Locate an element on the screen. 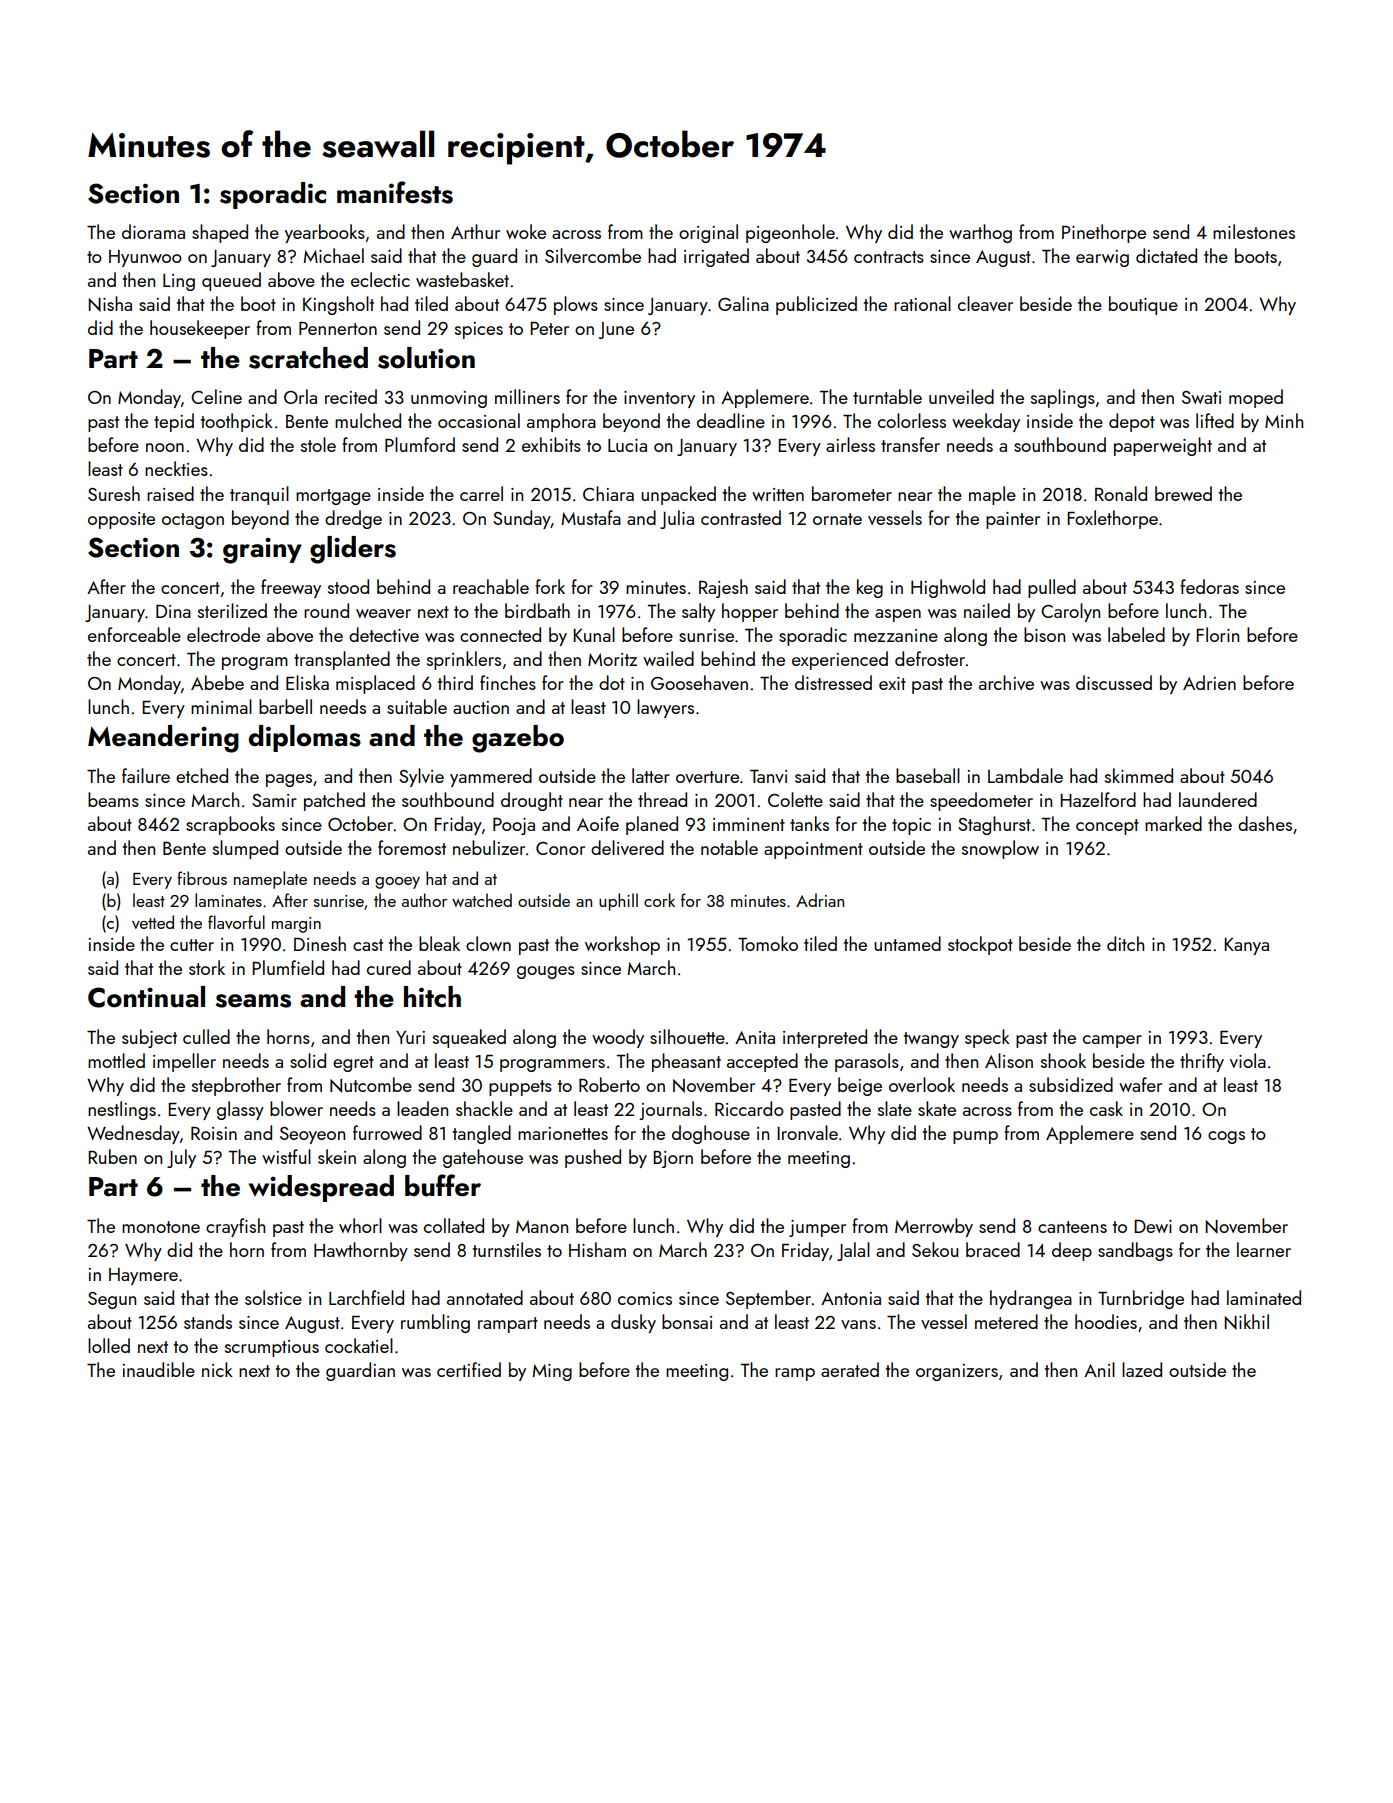 This screenshot has height=1803, width=1393. contrasted is located at coordinates (741, 517).
